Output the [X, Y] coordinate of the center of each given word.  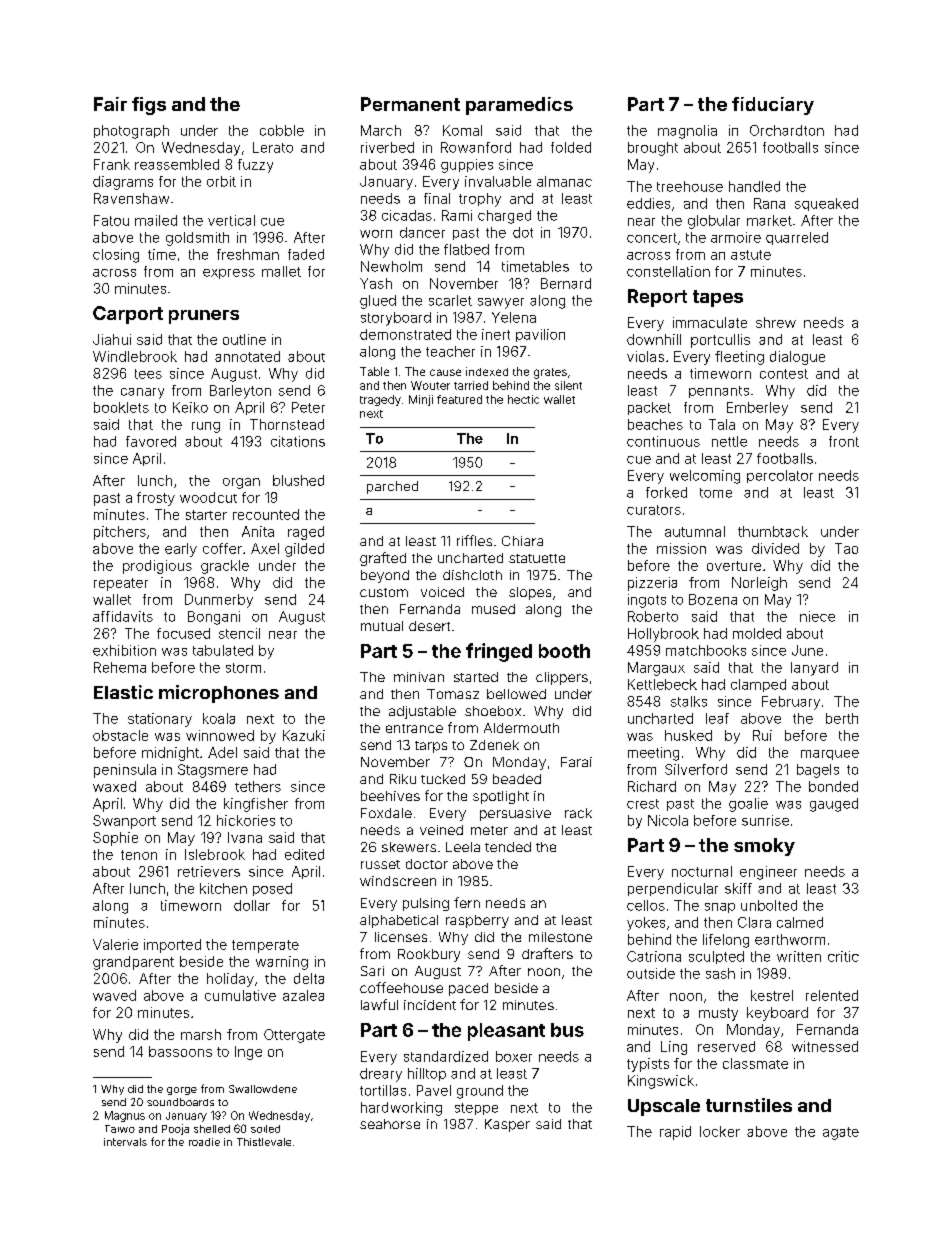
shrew [776, 322]
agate [841, 1133]
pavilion [540, 335]
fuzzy [255, 166]
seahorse [390, 1124]
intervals [125, 1142]
